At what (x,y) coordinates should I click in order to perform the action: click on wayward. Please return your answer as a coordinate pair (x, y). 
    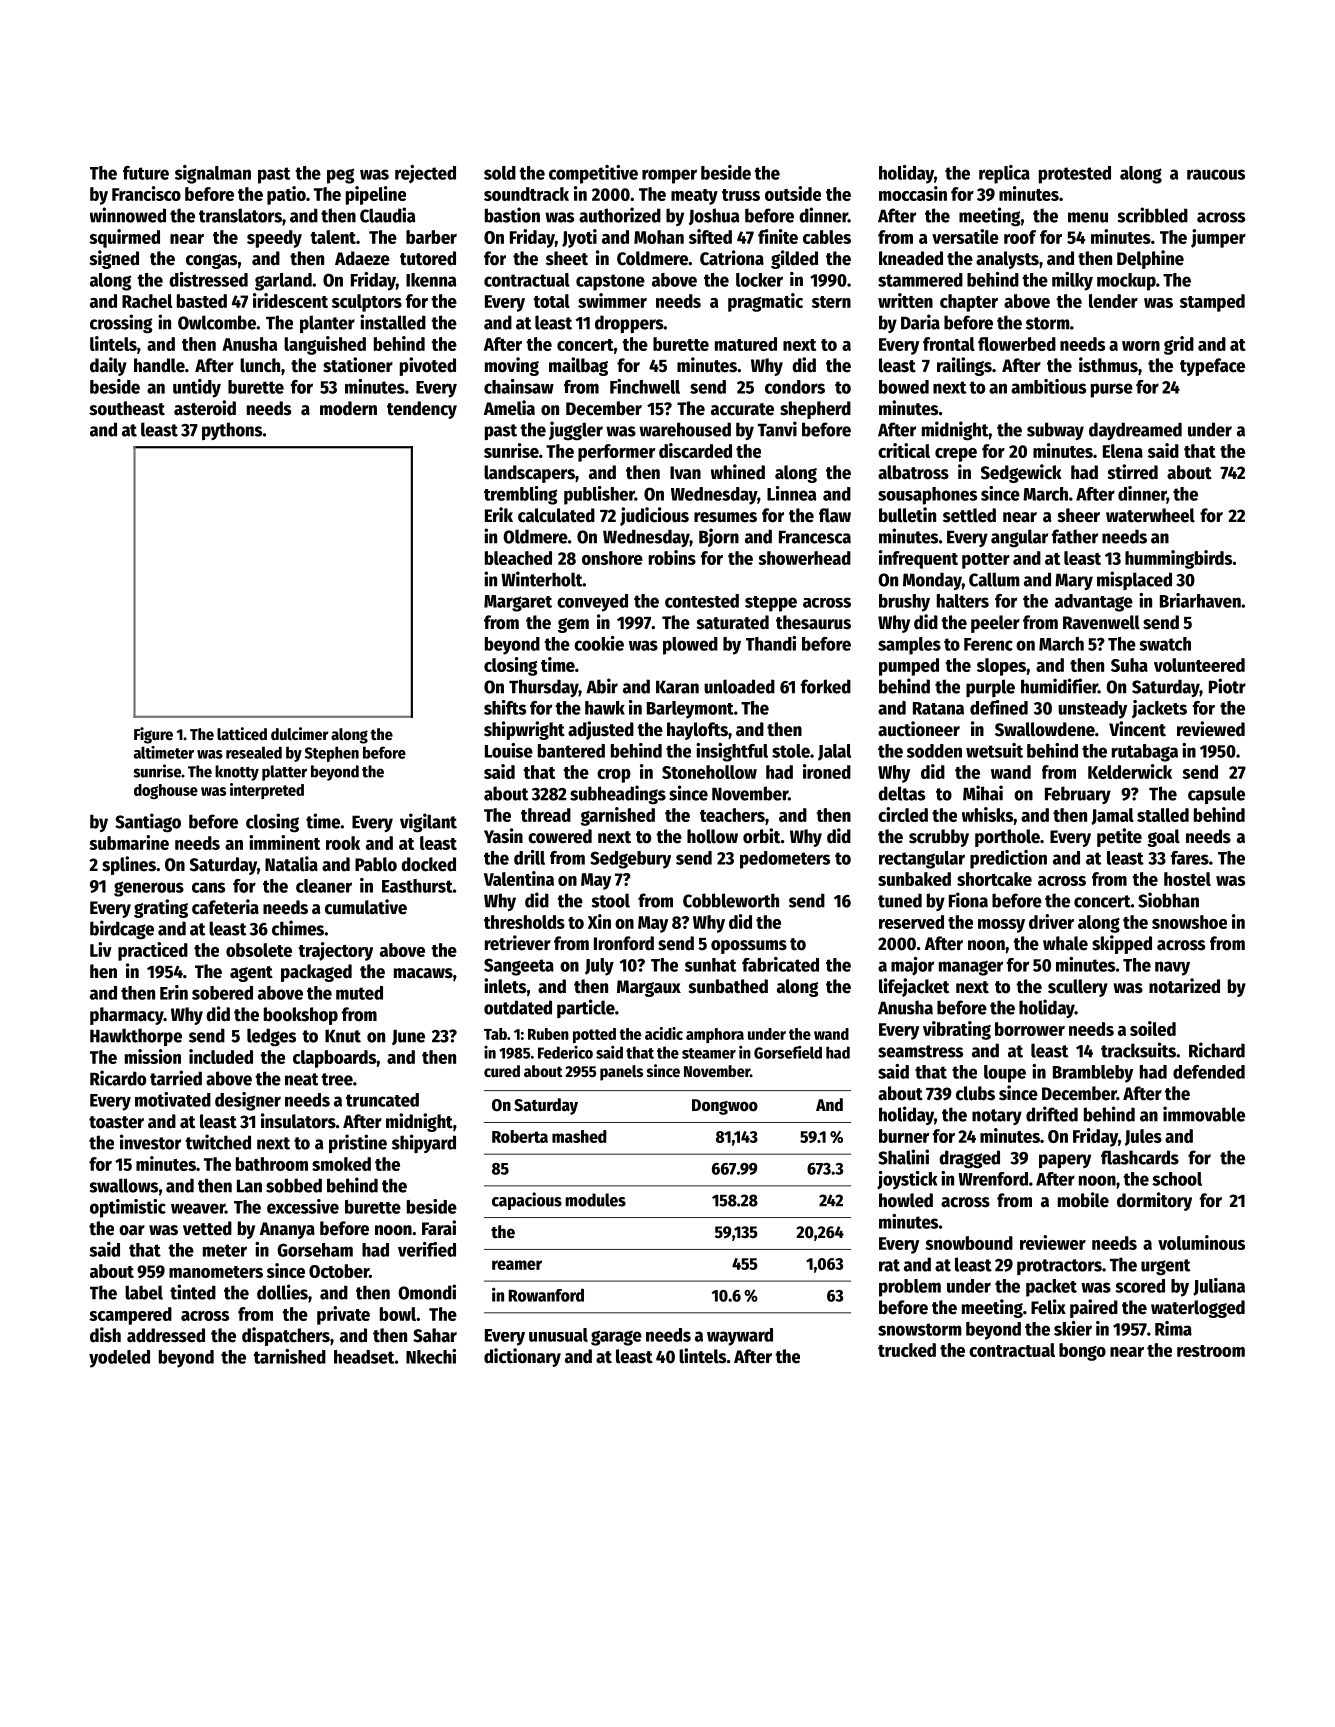
    Looking at the image, I should click on (740, 1337).
